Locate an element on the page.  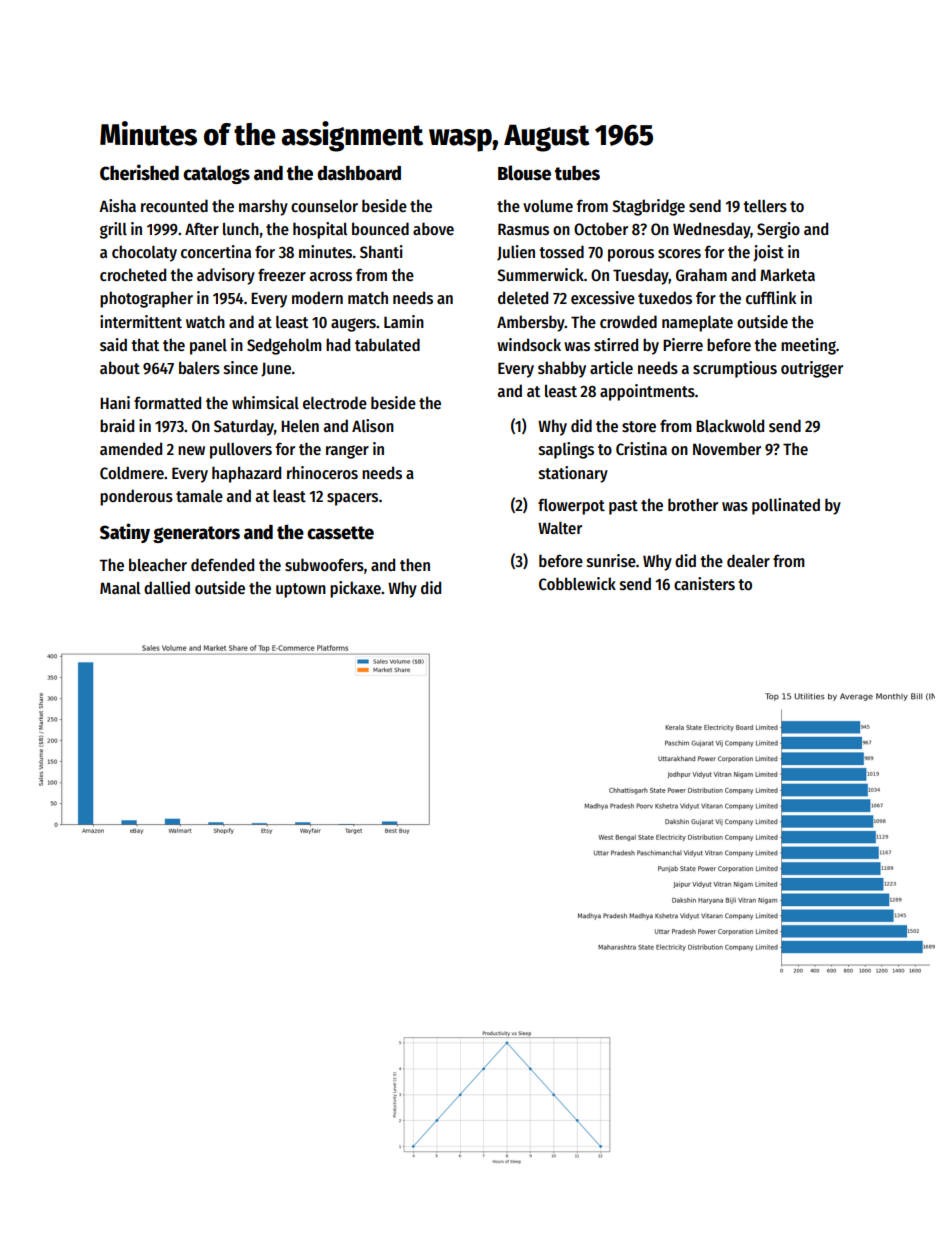
canisters is located at coordinates (704, 584).
